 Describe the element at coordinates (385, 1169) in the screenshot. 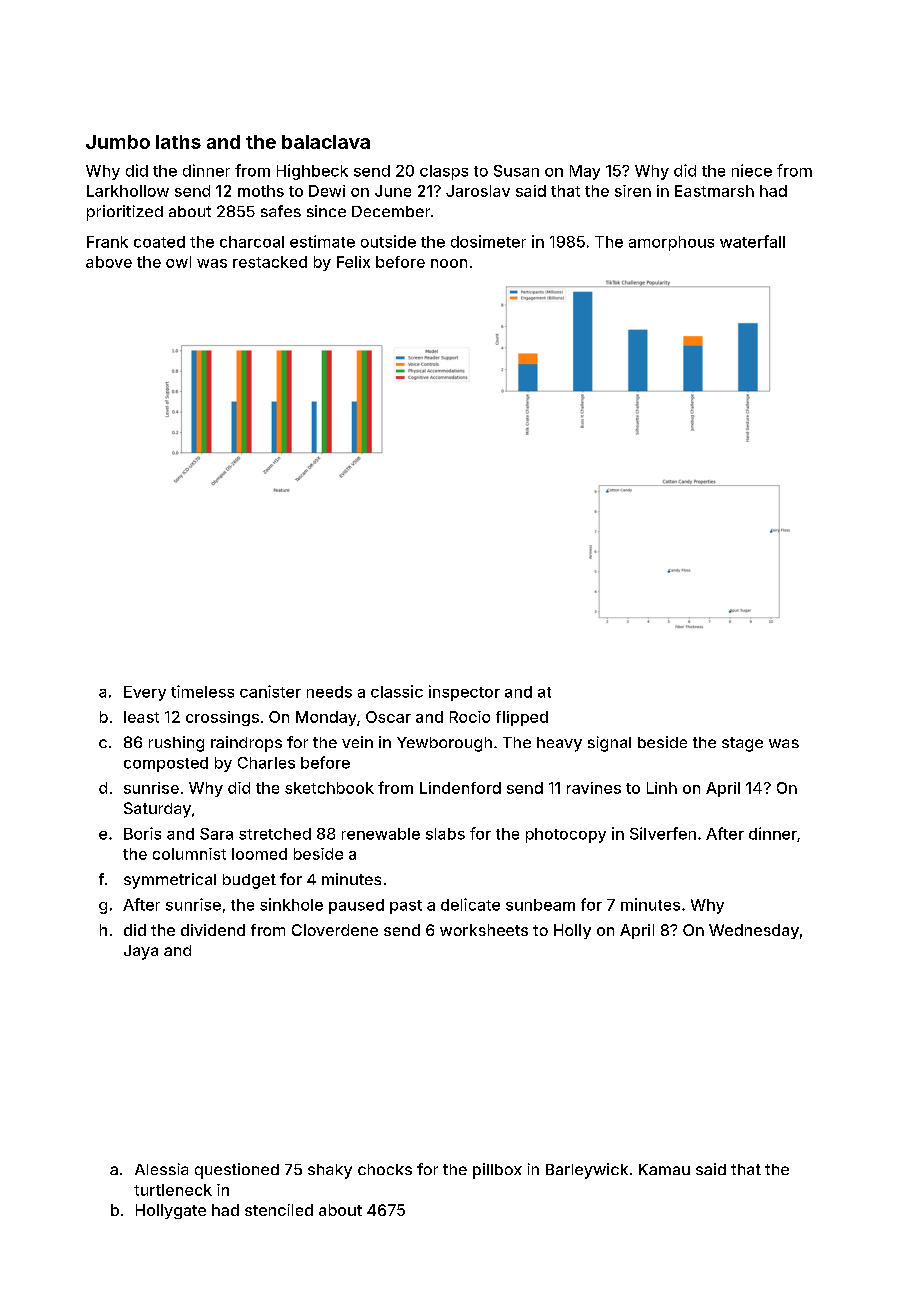

I see `chocks` at that location.
